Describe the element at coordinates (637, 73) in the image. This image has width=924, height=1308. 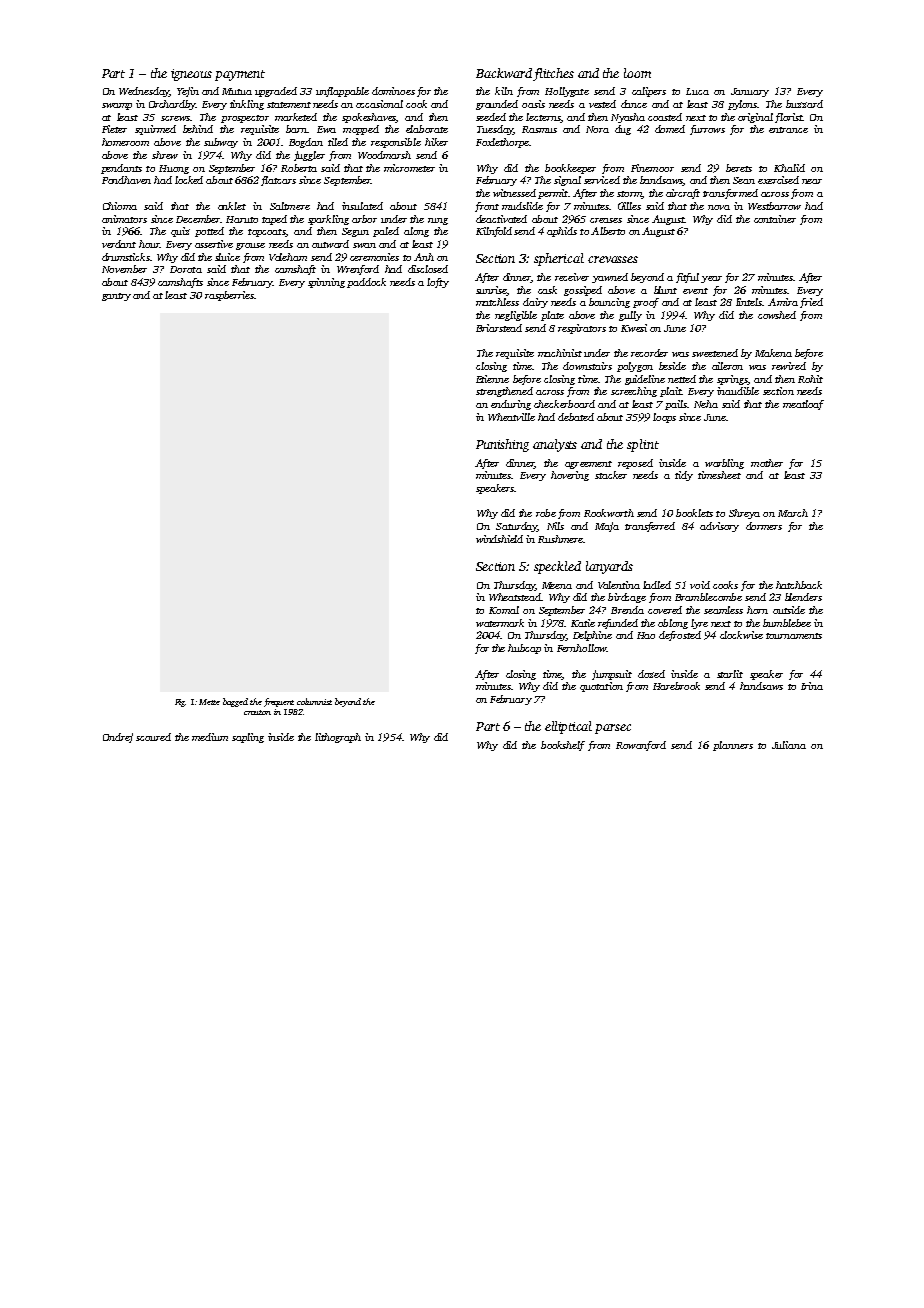
I see `loom` at that location.
